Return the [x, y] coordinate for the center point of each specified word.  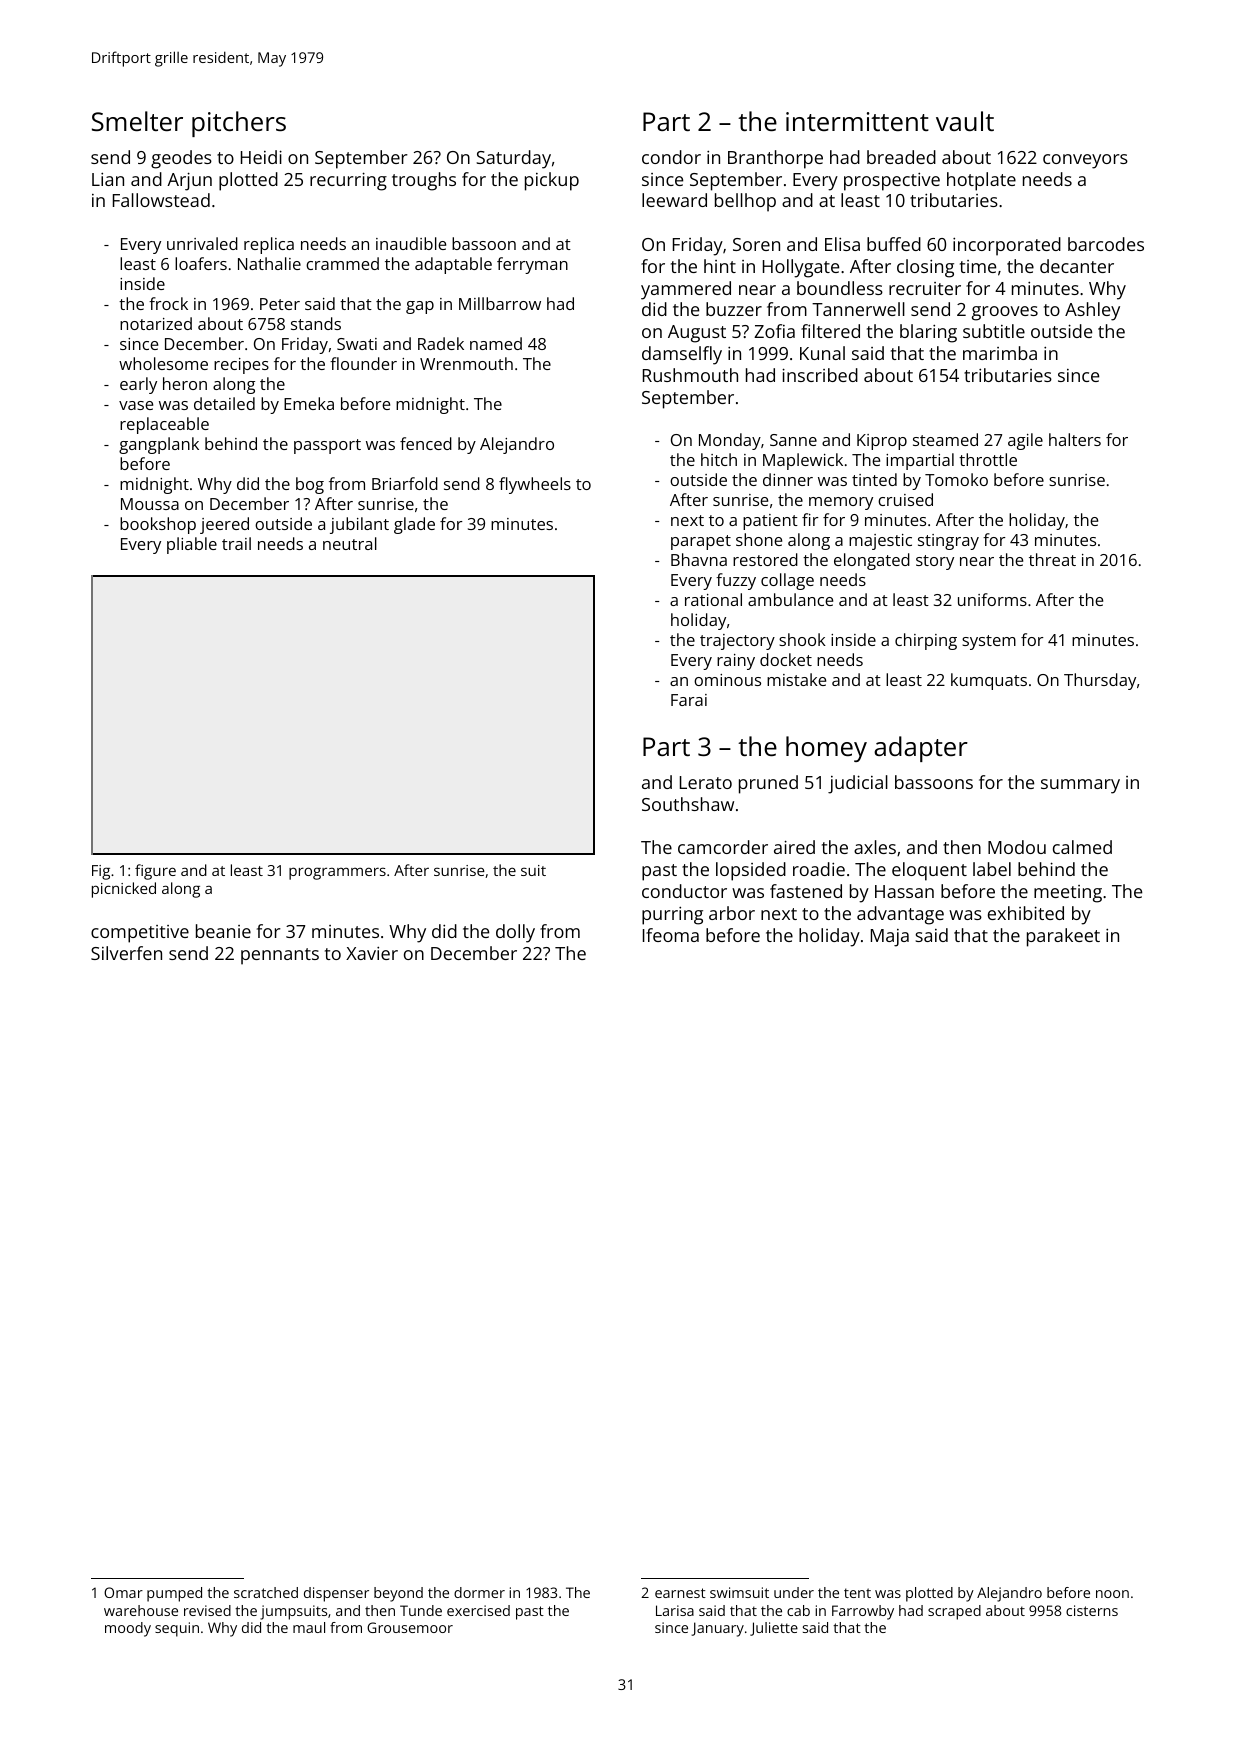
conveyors [1085, 161]
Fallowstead [161, 200]
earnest [680, 1593]
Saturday [513, 159]
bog [310, 485]
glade [414, 525]
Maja [890, 938]
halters [1075, 439]
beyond [398, 1594]
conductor [684, 891]
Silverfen [126, 953]
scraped [954, 1612]
